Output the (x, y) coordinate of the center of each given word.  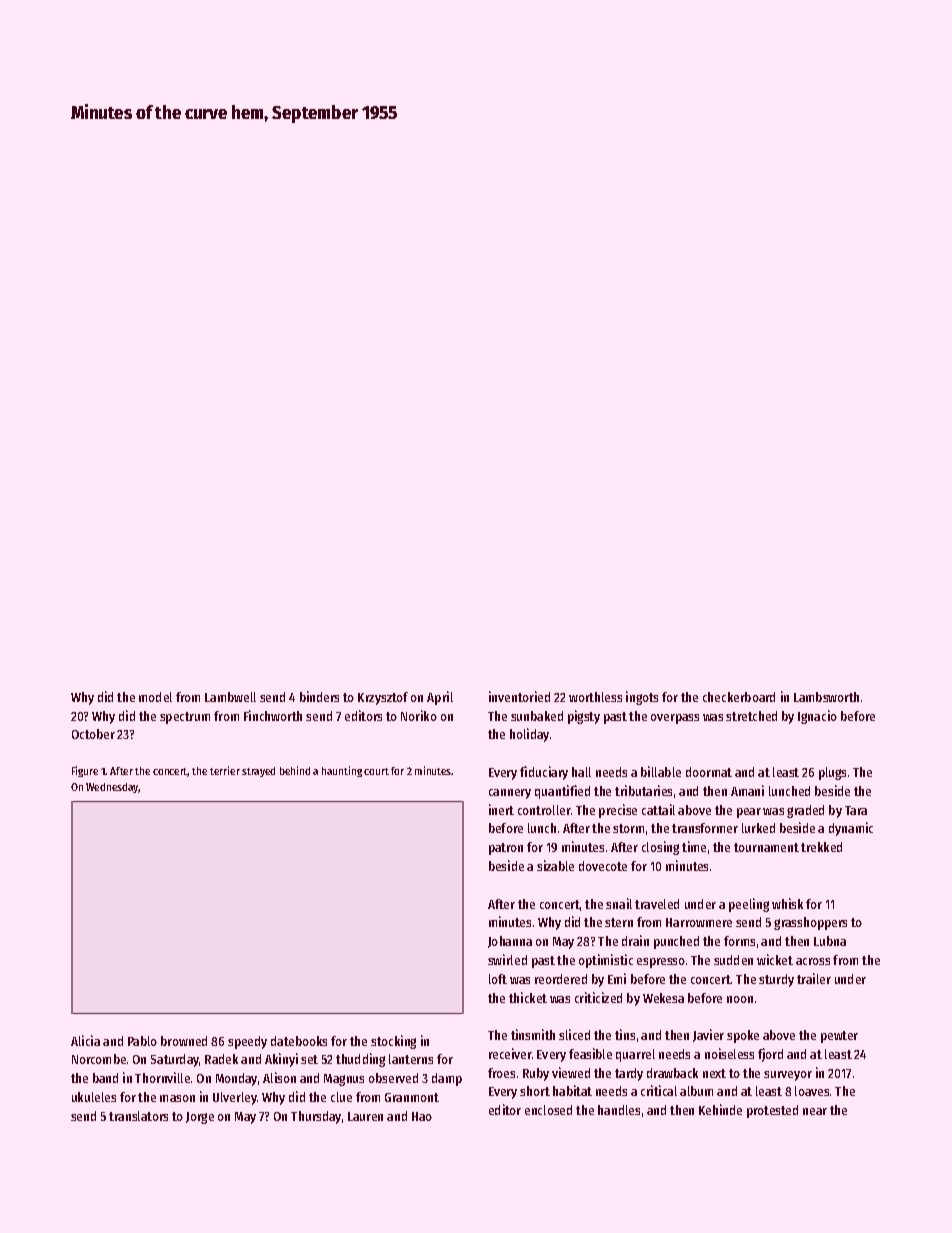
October (93, 734)
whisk (787, 903)
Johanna (510, 942)
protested (772, 1111)
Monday (236, 1079)
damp (447, 1079)
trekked (821, 847)
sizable (555, 865)
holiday (529, 735)
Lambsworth (826, 697)
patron (506, 849)
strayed (258, 772)
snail (619, 903)
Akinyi (281, 1060)
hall (581, 772)
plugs (832, 773)
